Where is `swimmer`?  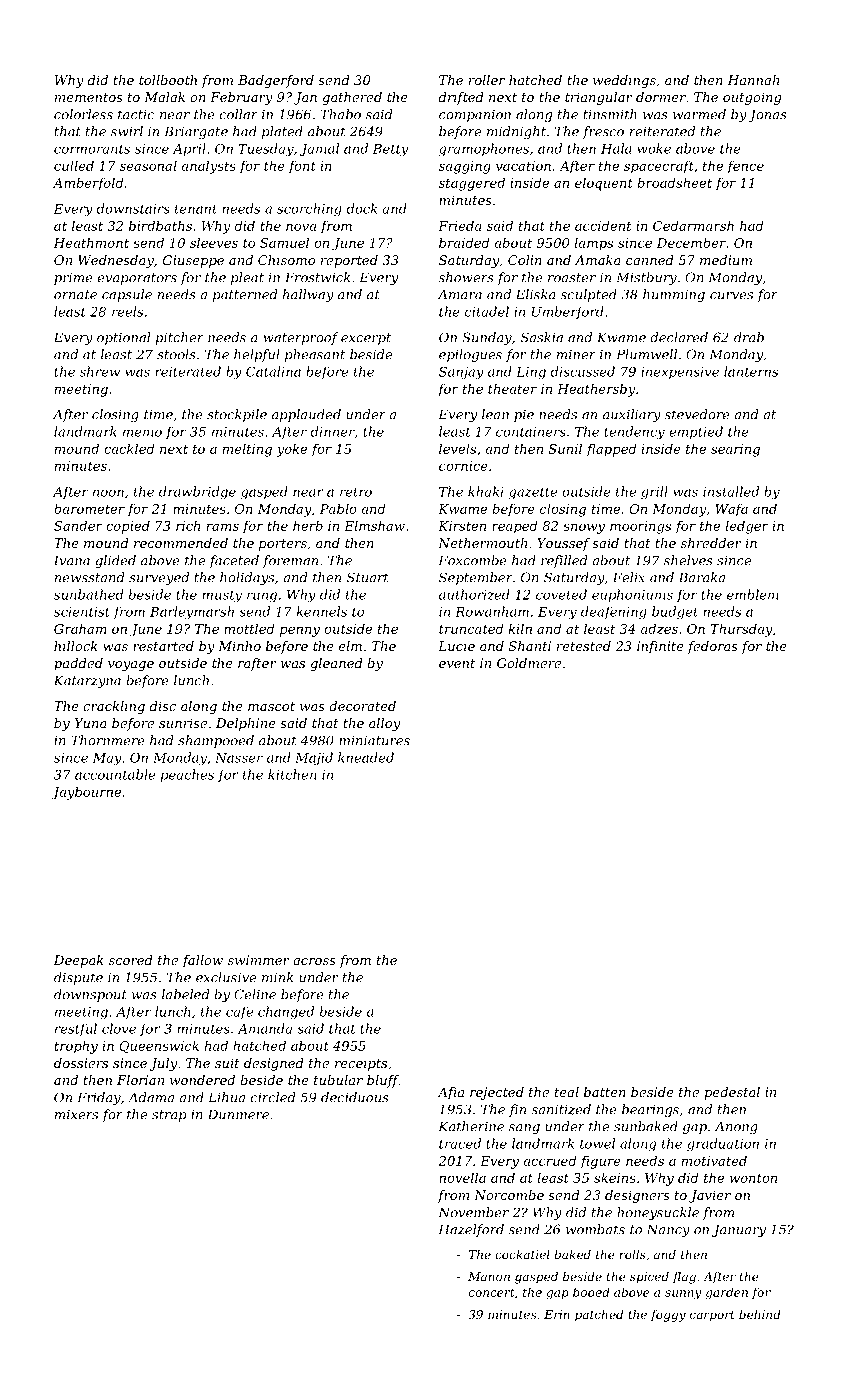
swimmer is located at coordinates (259, 960).
